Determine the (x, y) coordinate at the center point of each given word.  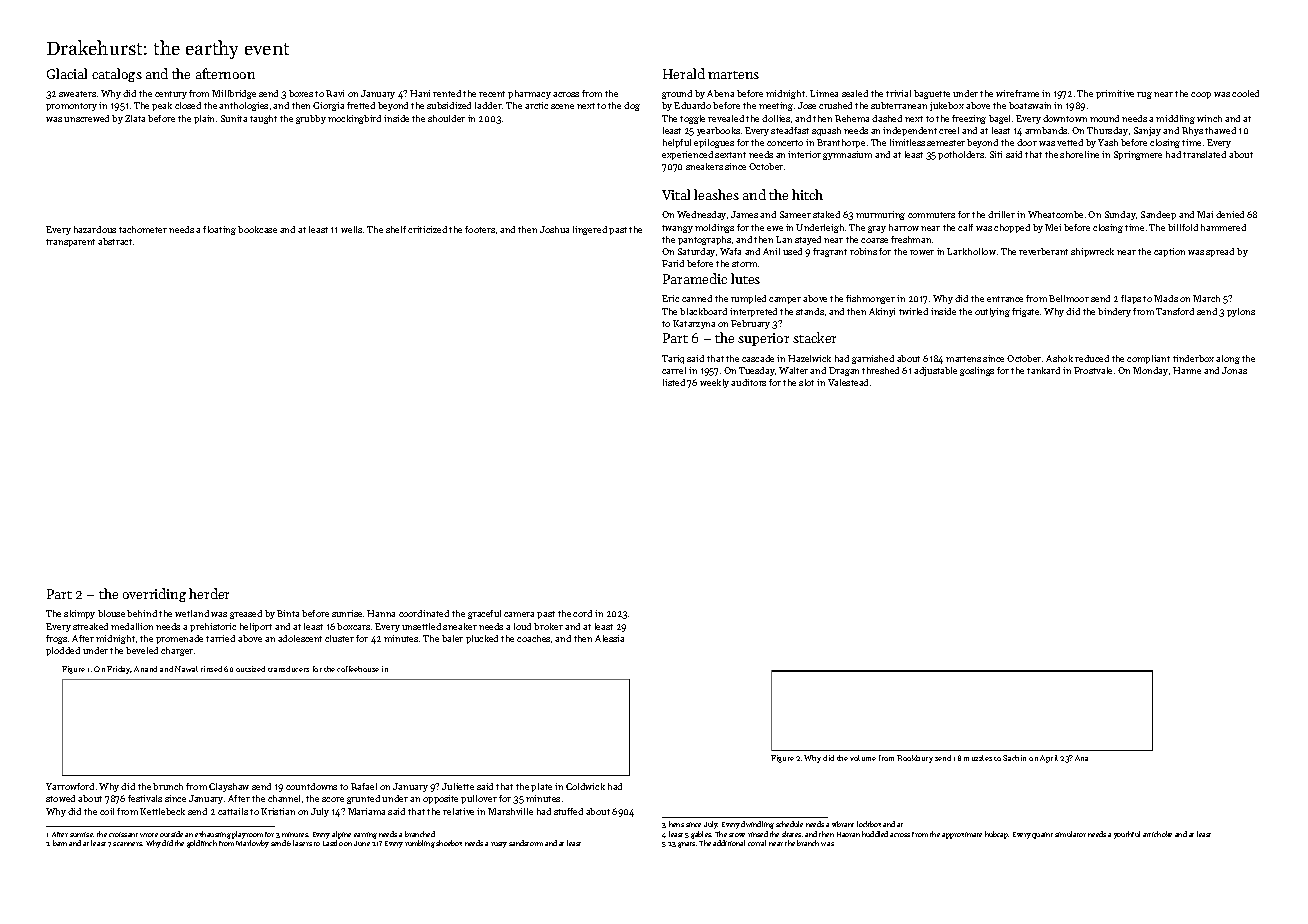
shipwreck (1092, 252)
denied (1230, 214)
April (1049, 759)
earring (365, 835)
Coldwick (585, 786)
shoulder (446, 118)
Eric (670, 298)
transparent (70, 243)
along (1228, 359)
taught (263, 119)
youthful (1127, 835)
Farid (673, 263)
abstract (115, 241)
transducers (288, 669)
